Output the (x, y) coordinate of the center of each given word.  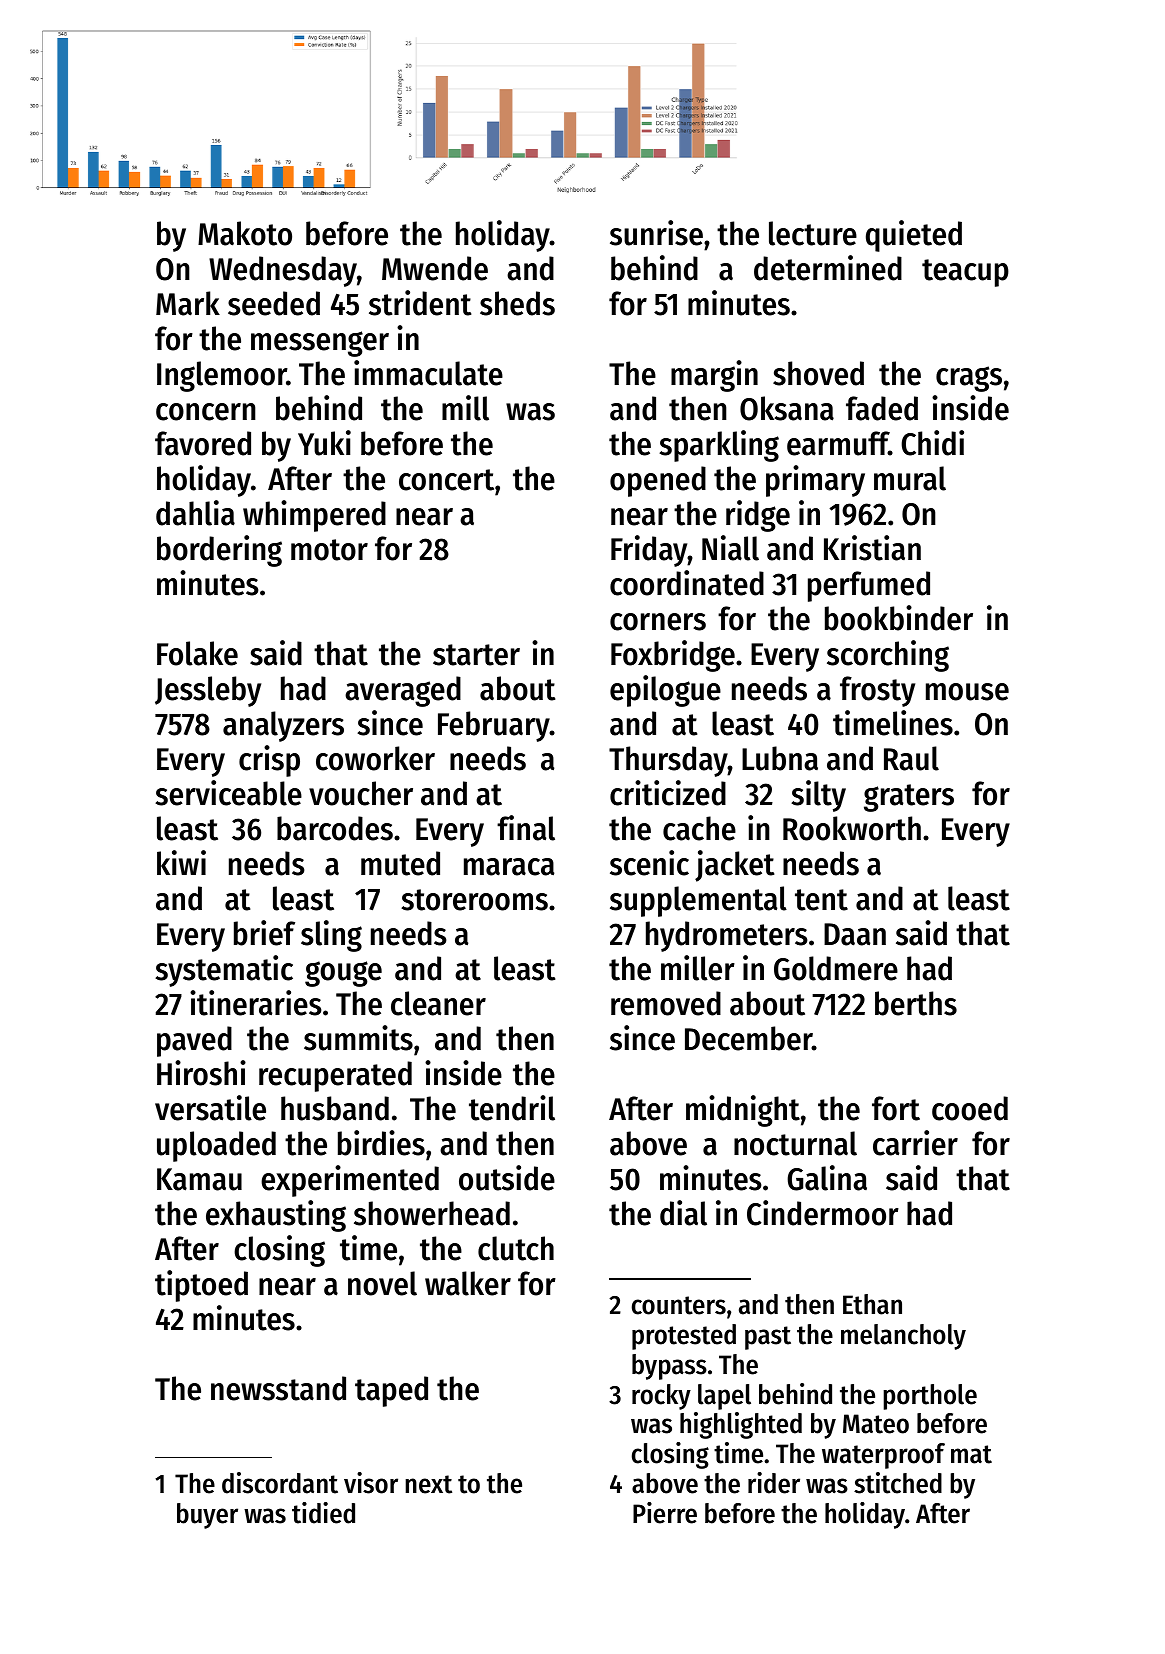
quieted (914, 236)
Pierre (665, 1513)
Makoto (245, 233)
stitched (898, 1483)
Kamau (199, 1179)
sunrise (656, 233)
